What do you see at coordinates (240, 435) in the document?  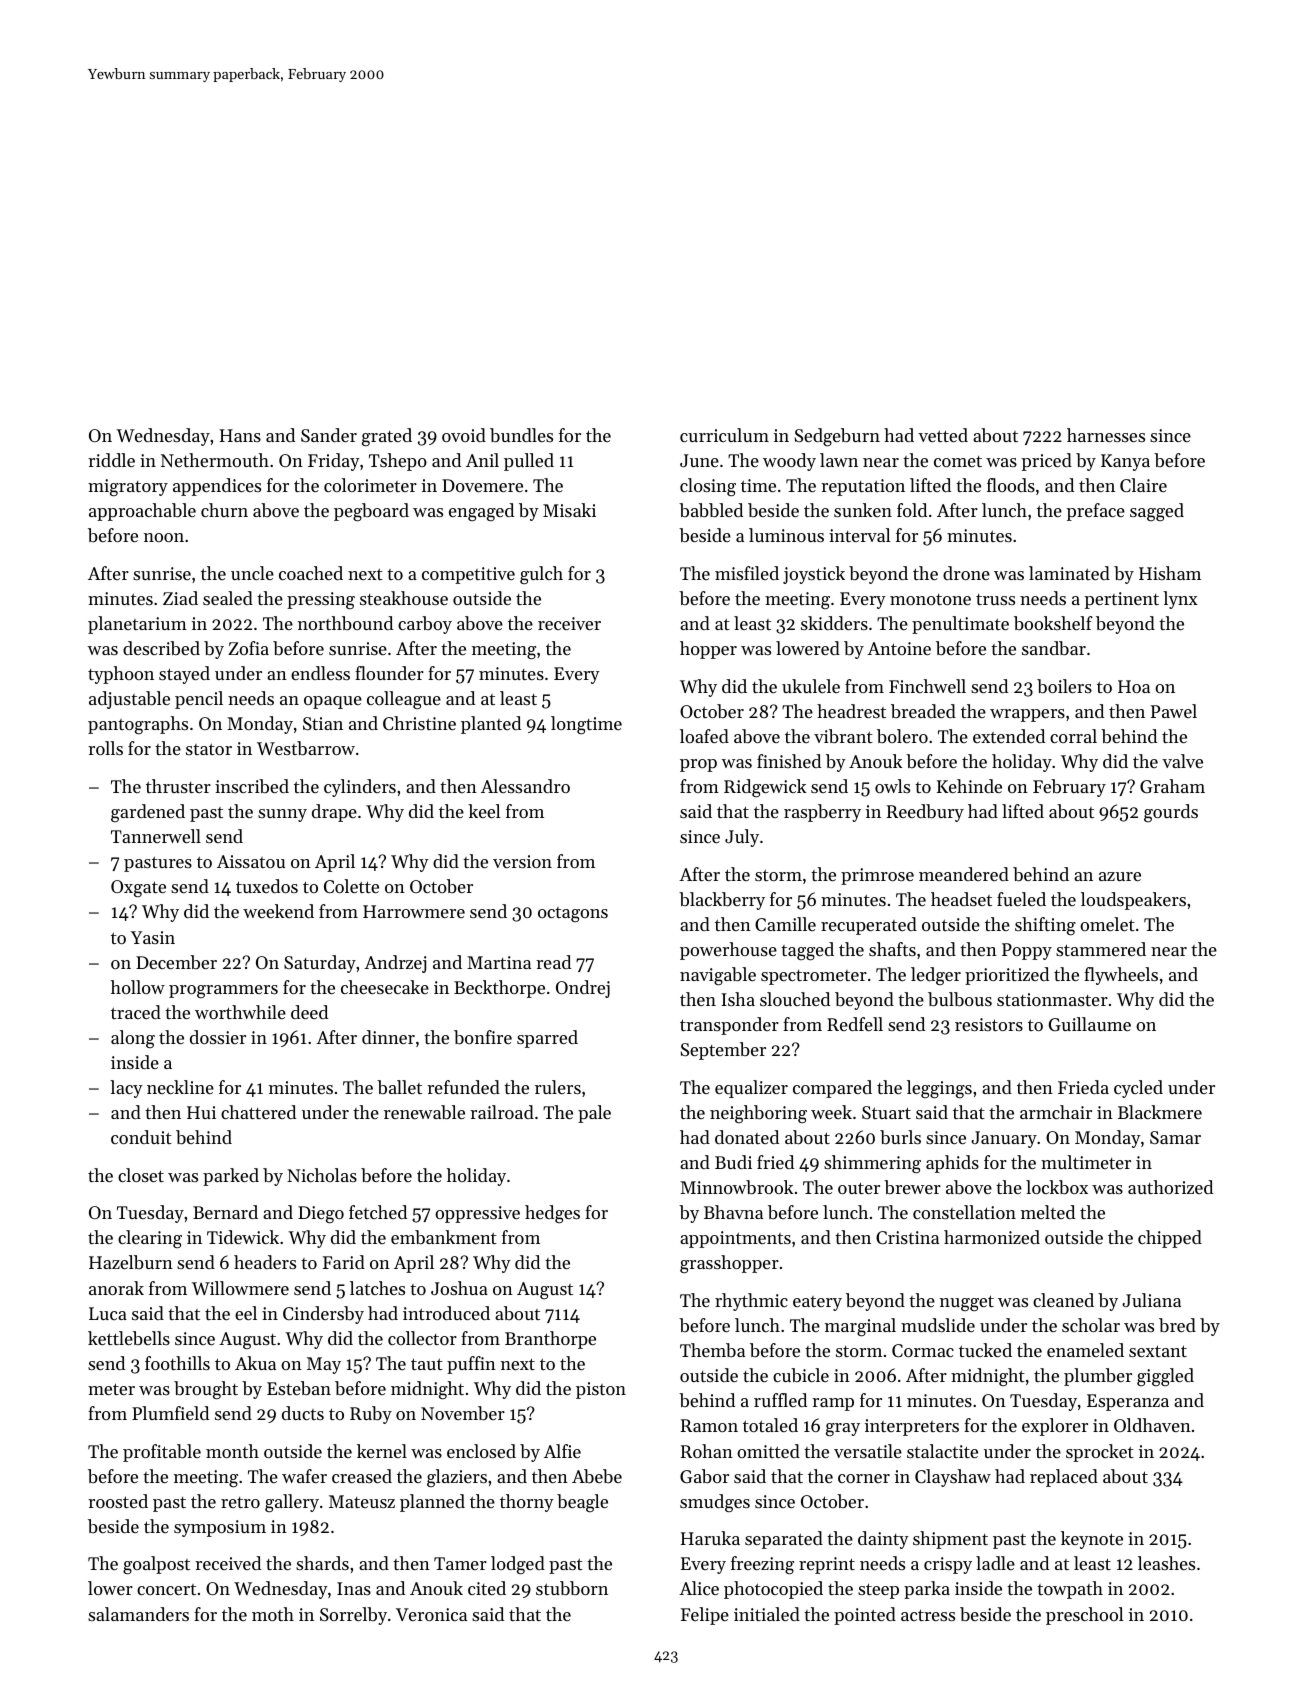 I see `Hans` at bounding box center [240, 435].
